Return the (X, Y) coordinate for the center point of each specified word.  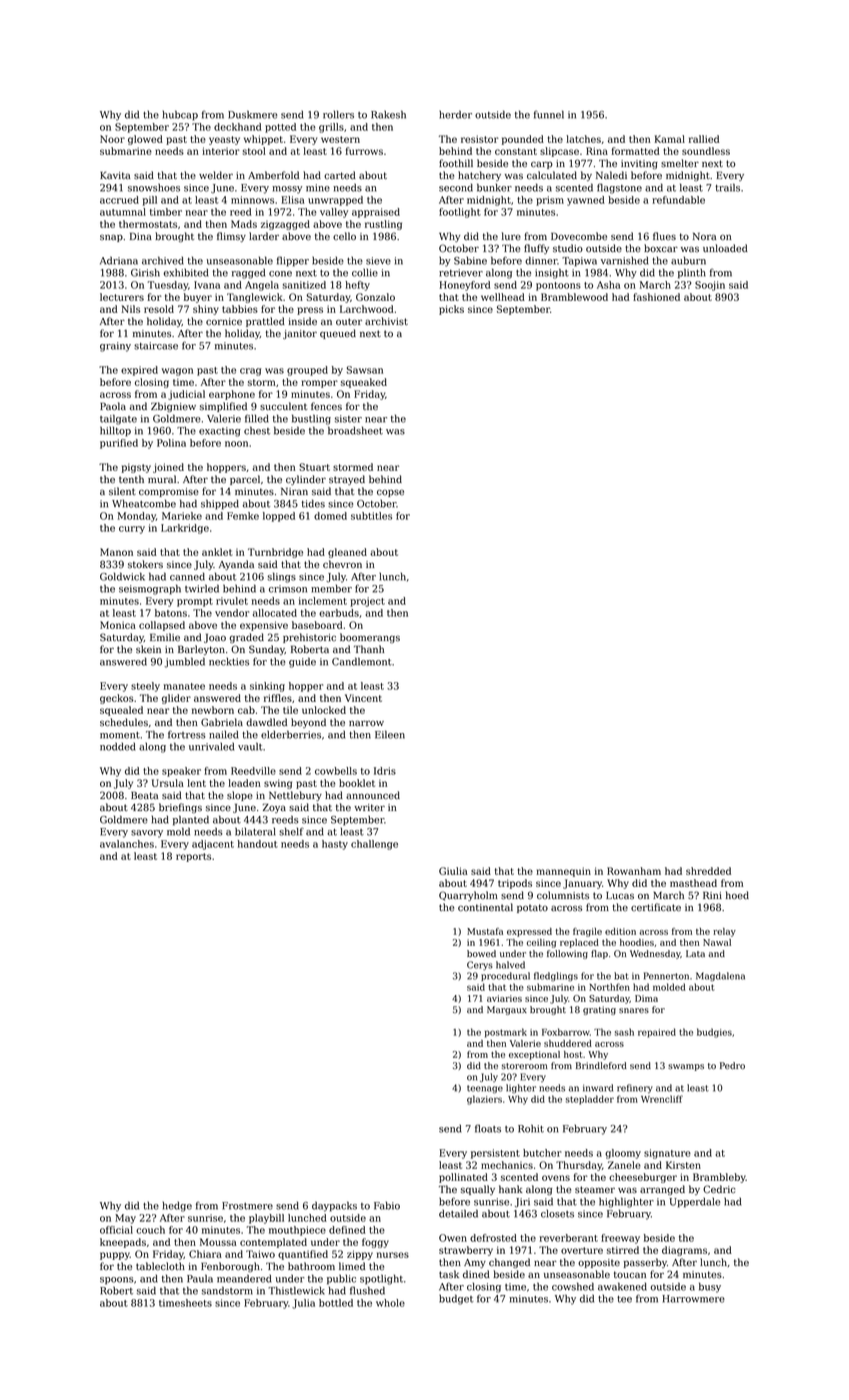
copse (390, 493)
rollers (338, 115)
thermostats (148, 224)
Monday (136, 517)
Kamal (670, 139)
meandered (244, 1278)
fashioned (656, 297)
